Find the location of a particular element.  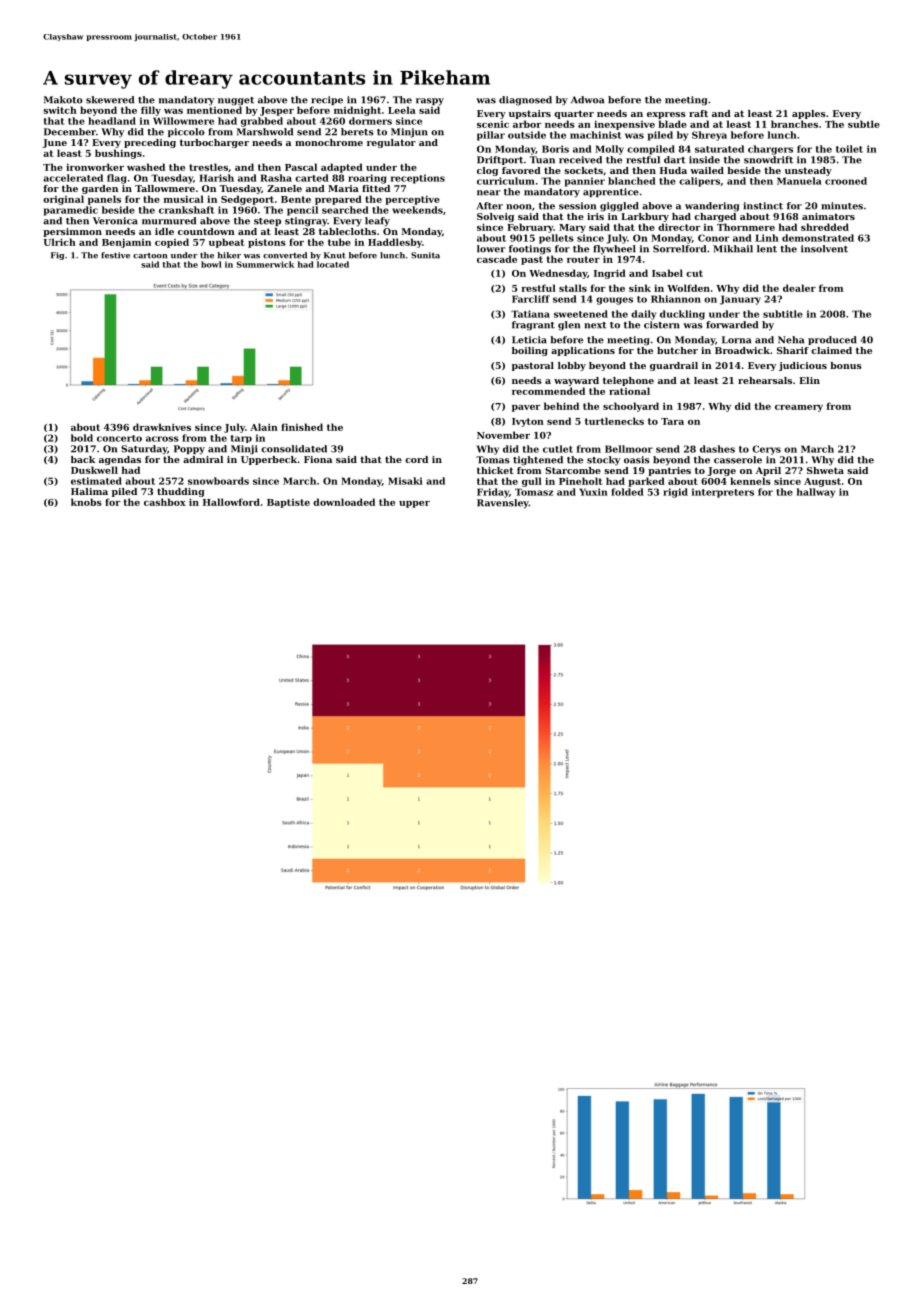

Shreya is located at coordinates (709, 136).
